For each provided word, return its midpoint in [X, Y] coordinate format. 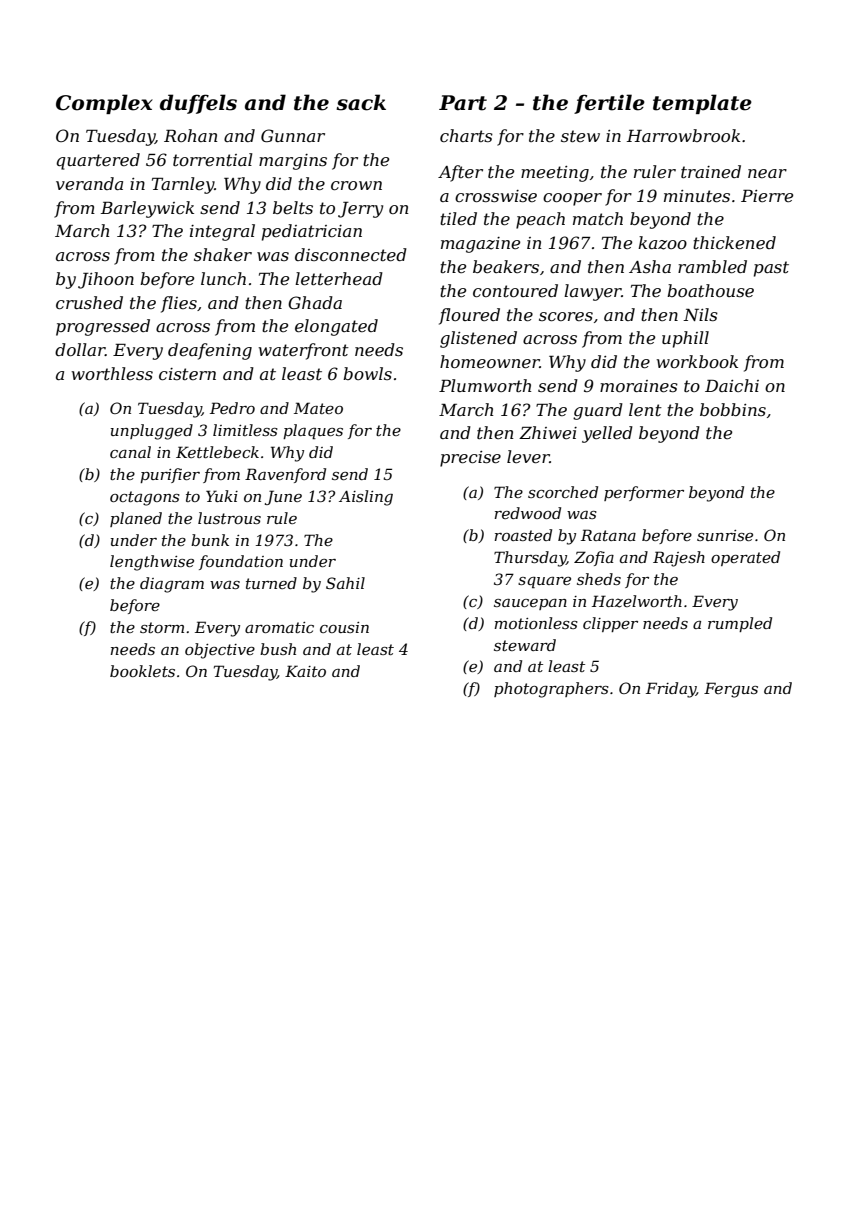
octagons [145, 498]
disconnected [351, 254]
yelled [607, 434]
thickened [734, 242]
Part [463, 103]
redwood [527, 513]
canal [130, 452]
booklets [142, 671]
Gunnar [293, 135]
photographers [551, 690]
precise [470, 459]
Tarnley [183, 185]
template [702, 104]
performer [644, 493]
